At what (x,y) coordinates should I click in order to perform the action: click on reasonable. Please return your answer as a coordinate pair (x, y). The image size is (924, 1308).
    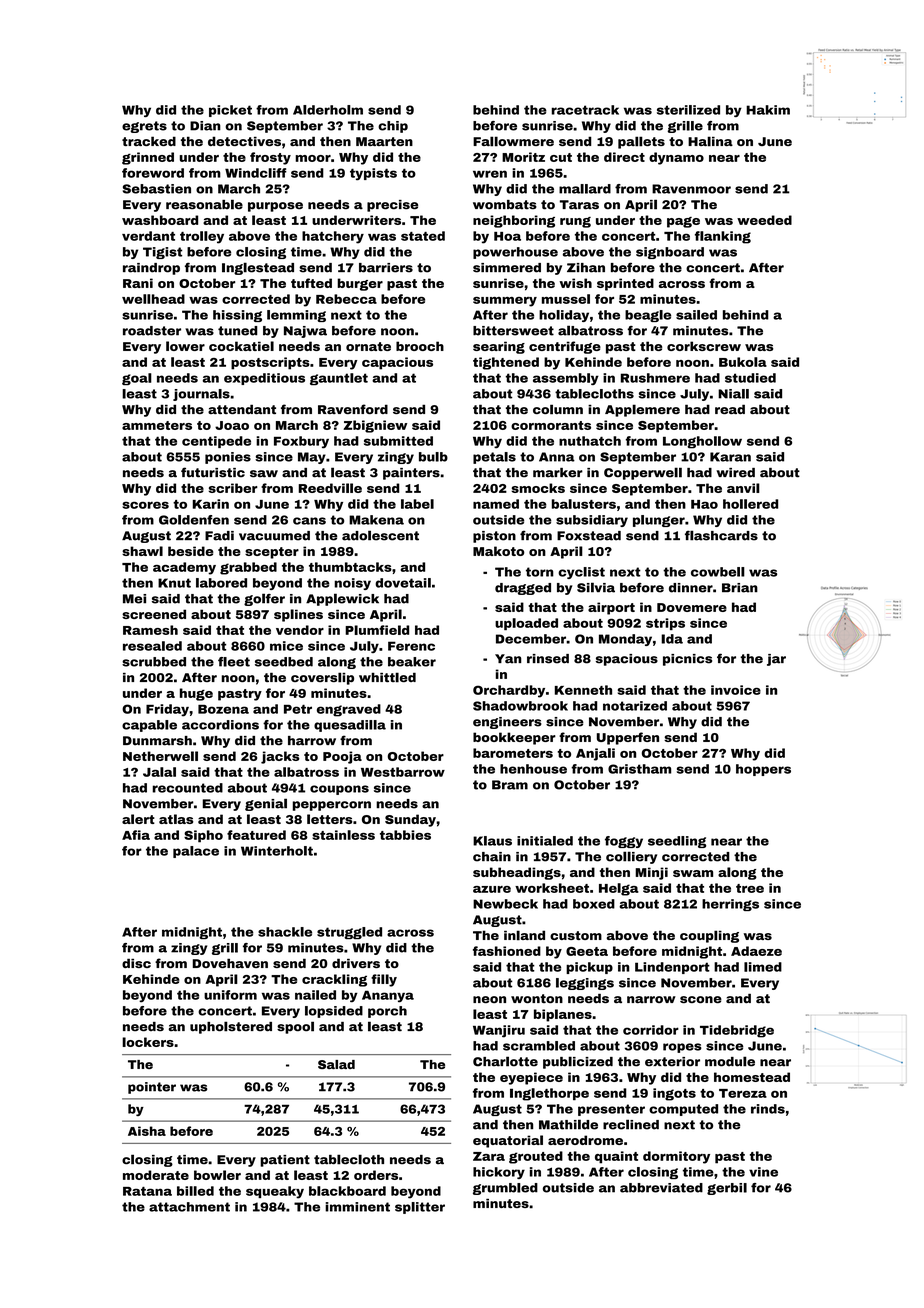
    Looking at the image, I should click on (204, 204).
